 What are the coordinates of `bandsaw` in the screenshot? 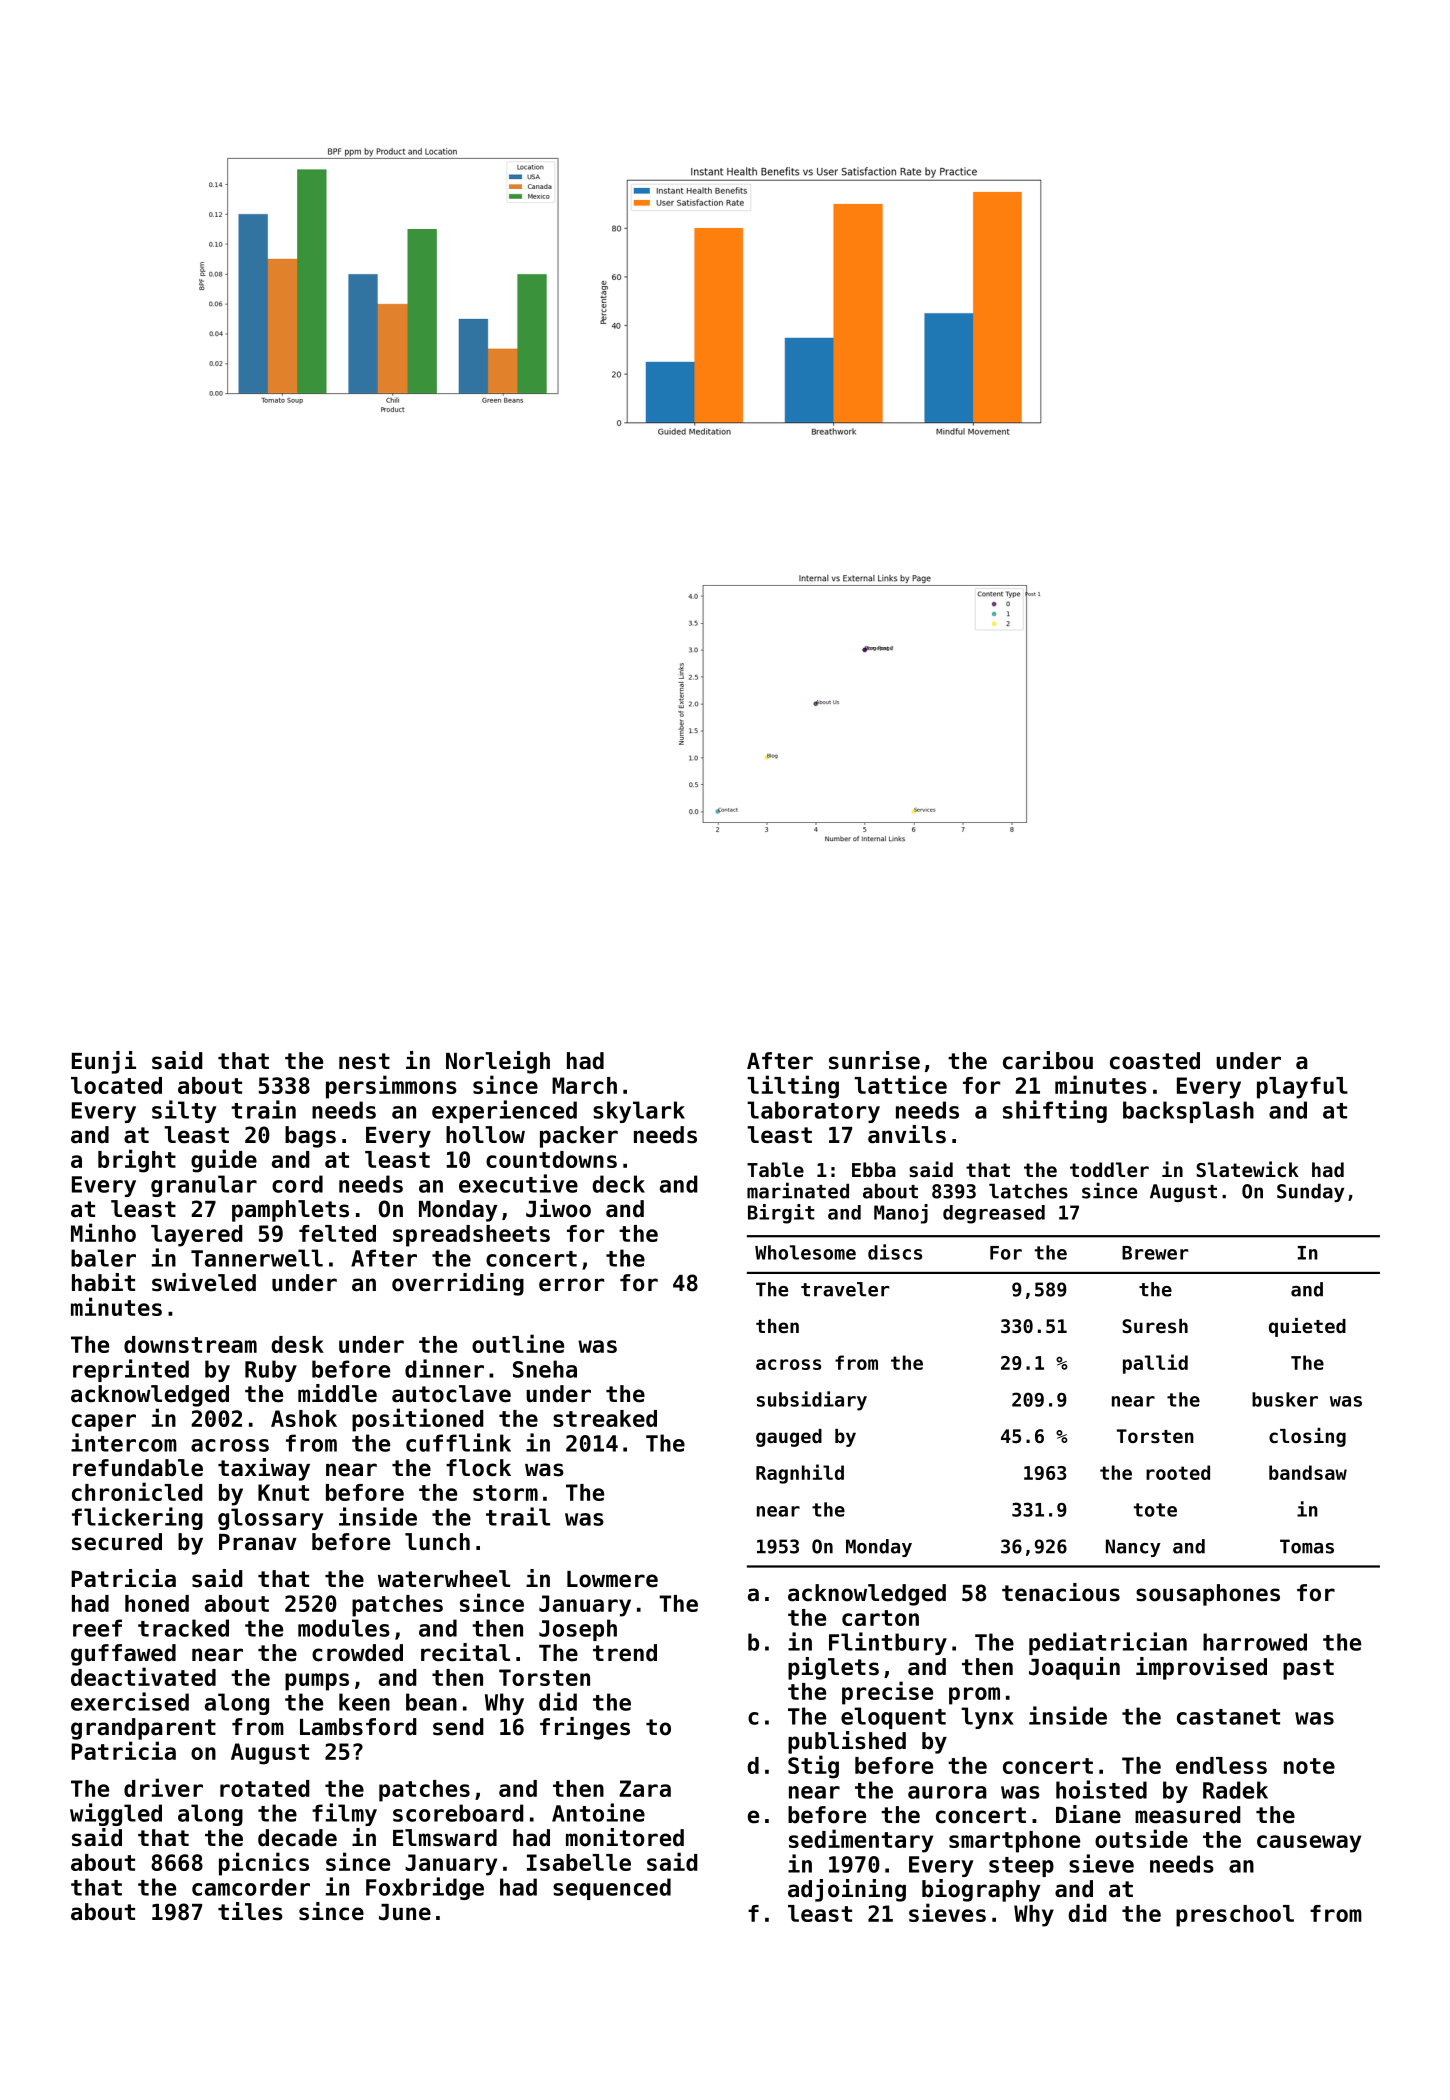 It's located at (1308, 1472).
